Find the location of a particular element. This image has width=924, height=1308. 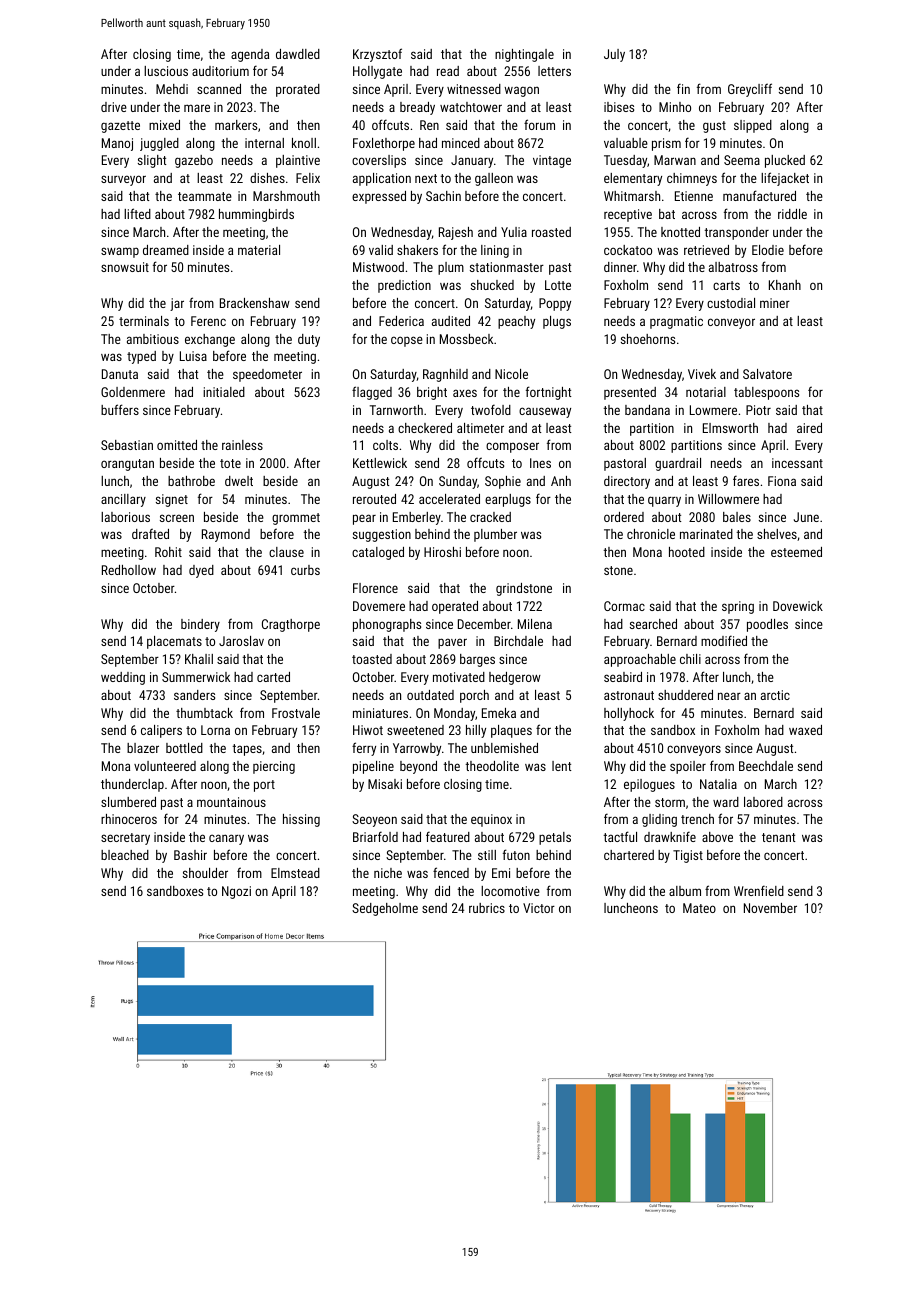

fares is located at coordinates (746, 480).
